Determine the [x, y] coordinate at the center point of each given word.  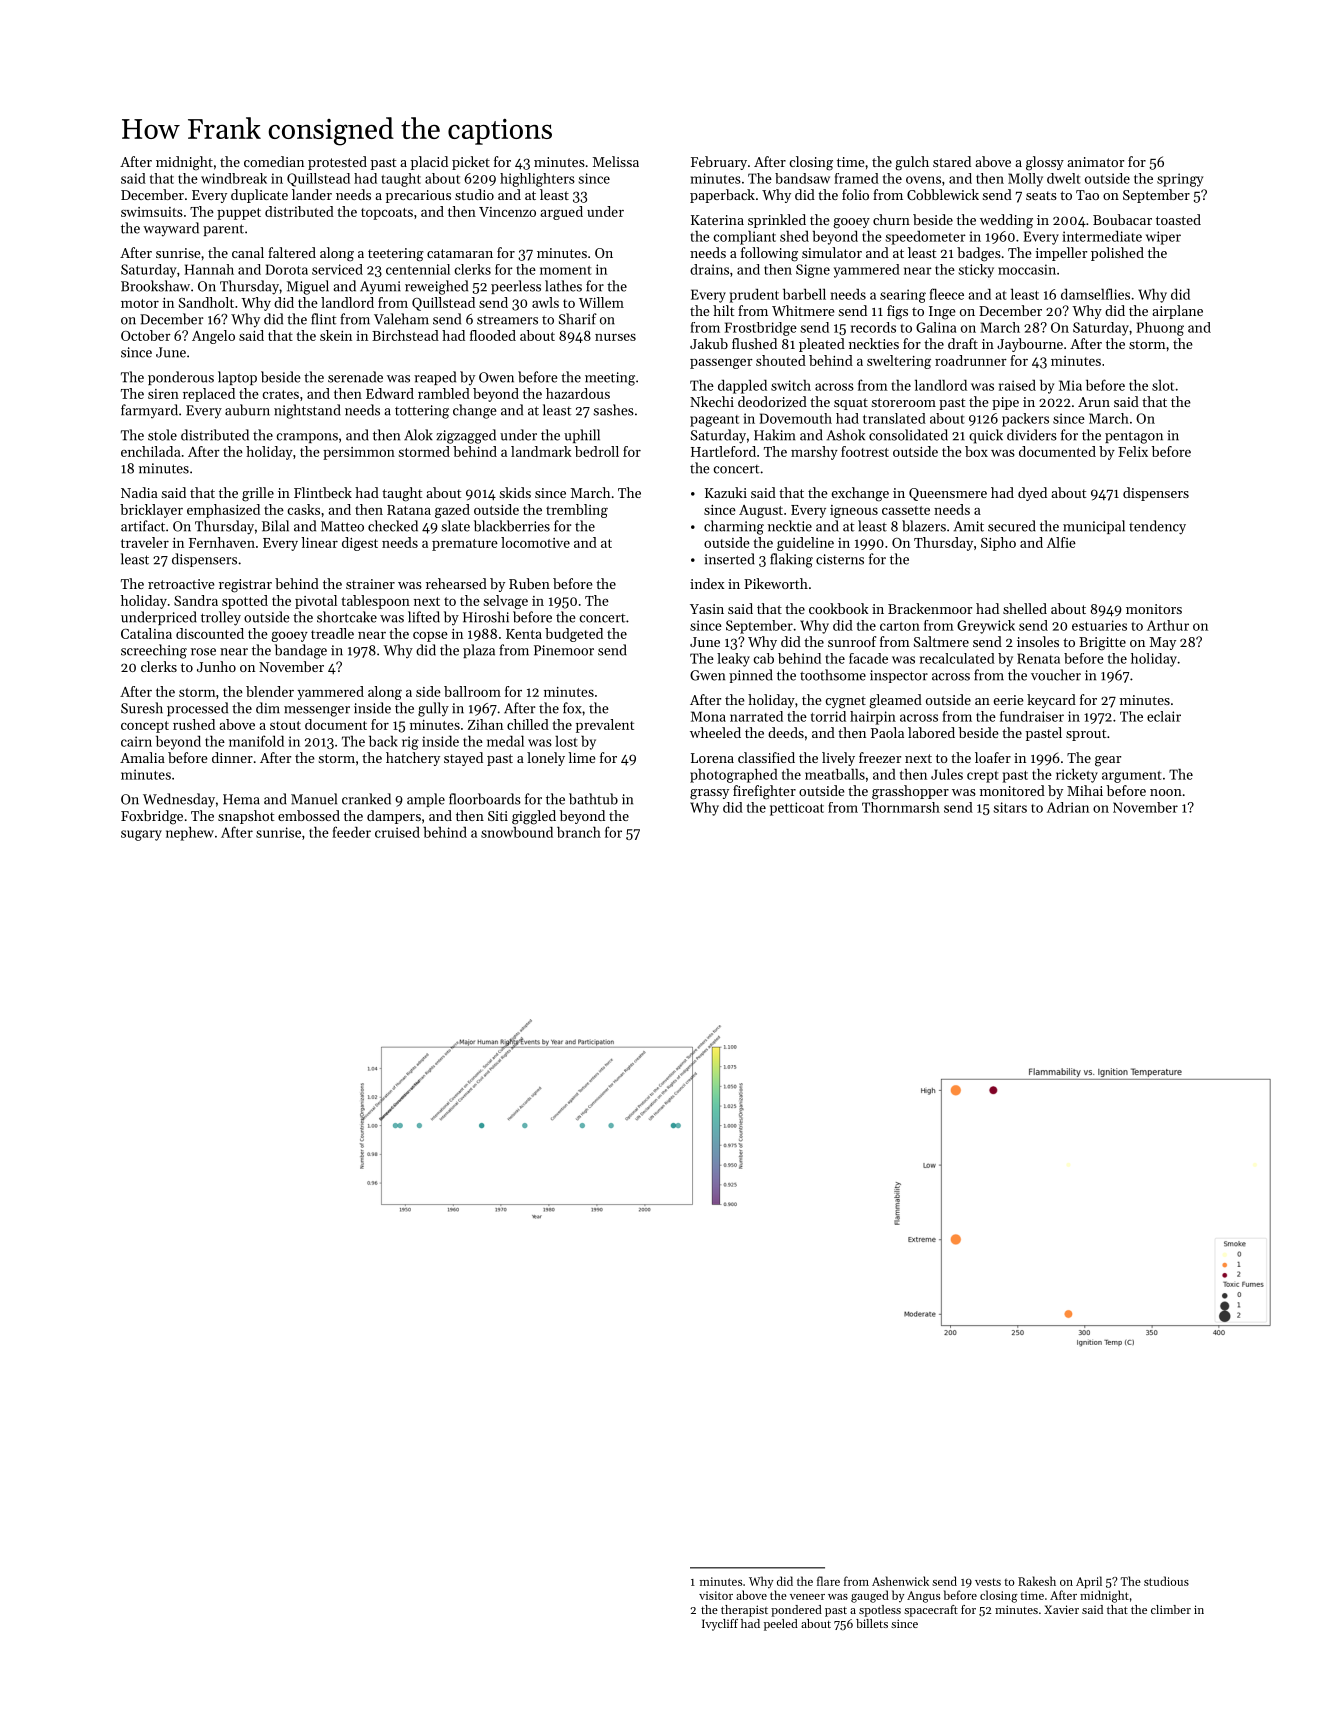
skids [515, 492]
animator [1095, 162]
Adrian [1068, 807]
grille [258, 494]
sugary [141, 835]
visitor [716, 1595]
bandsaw [802, 178]
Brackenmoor [930, 608]
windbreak [234, 178]
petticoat [797, 809]
